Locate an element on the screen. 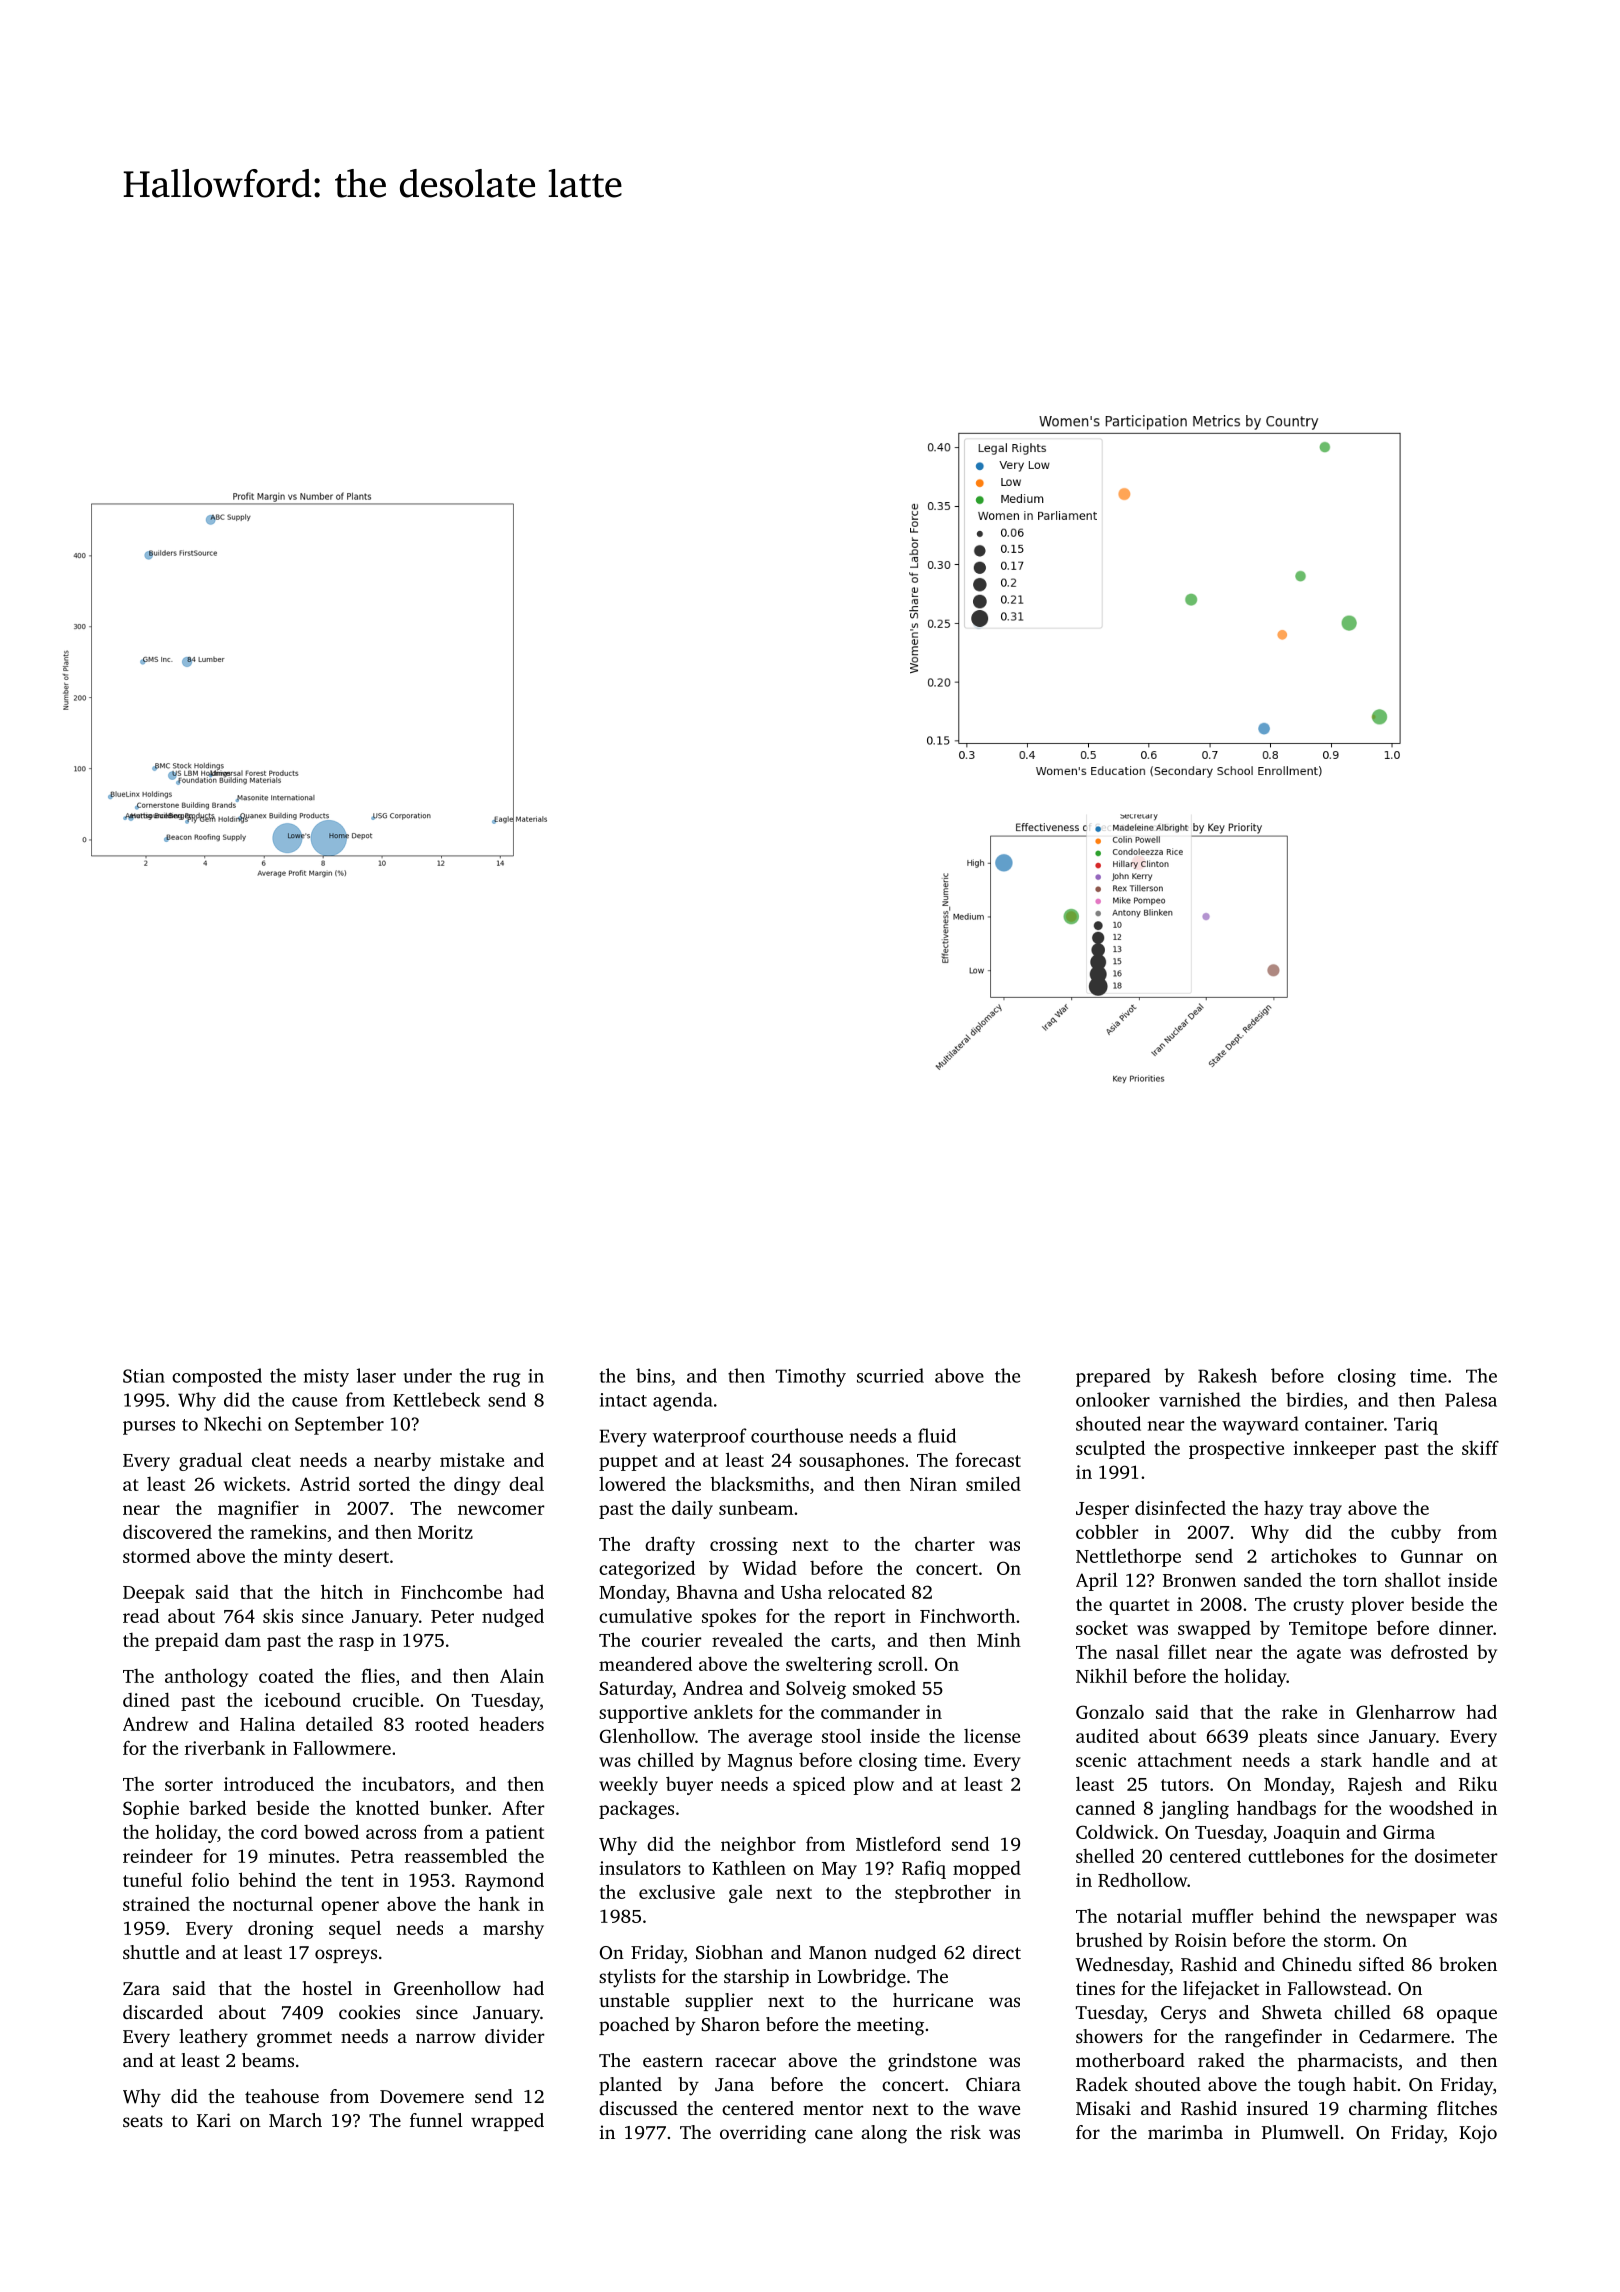 Image resolution: width=1620 pixels, height=2292 pixels. woodshed is located at coordinates (1431, 1807).
